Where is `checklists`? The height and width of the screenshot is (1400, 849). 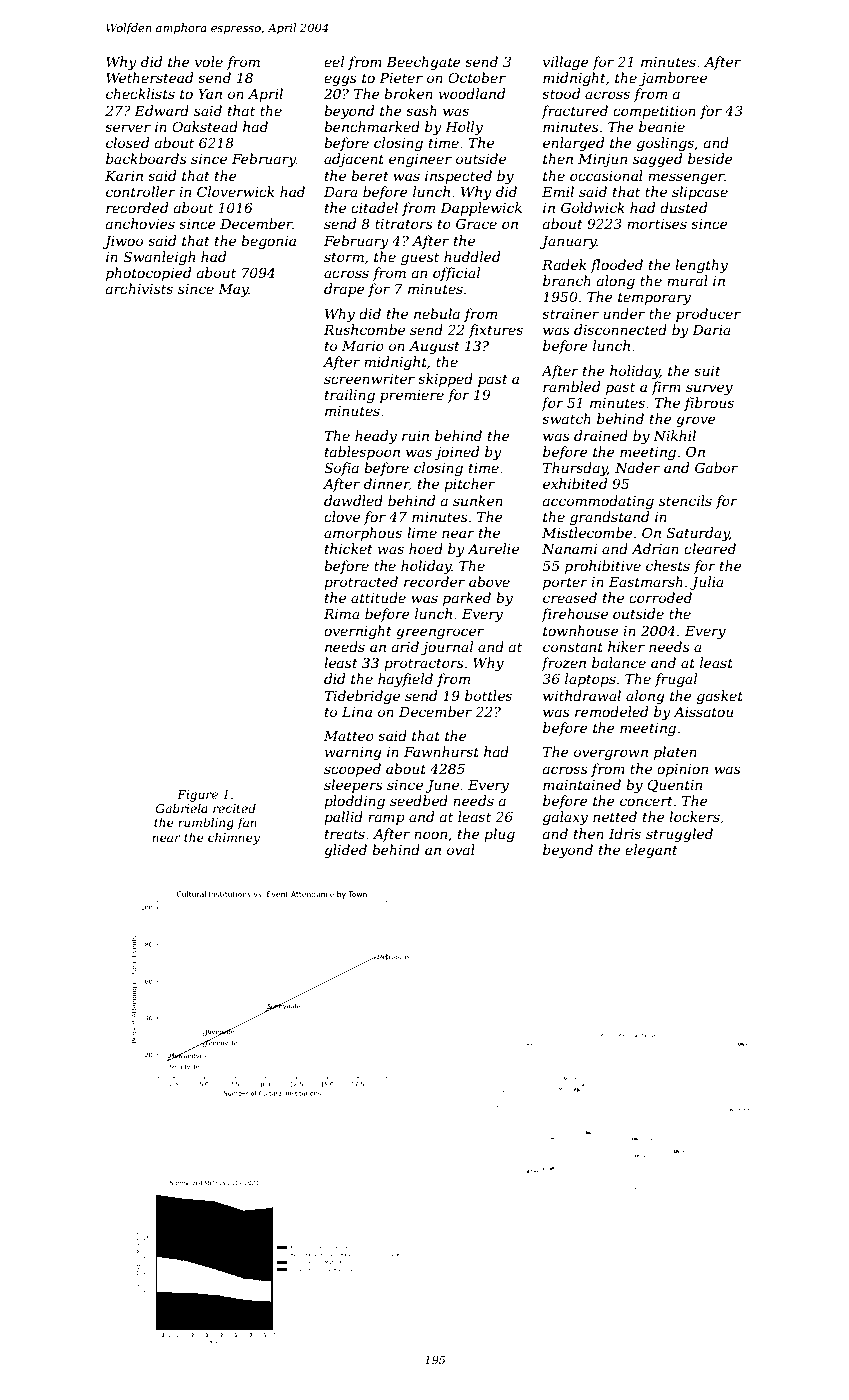 checklists is located at coordinates (140, 93).
